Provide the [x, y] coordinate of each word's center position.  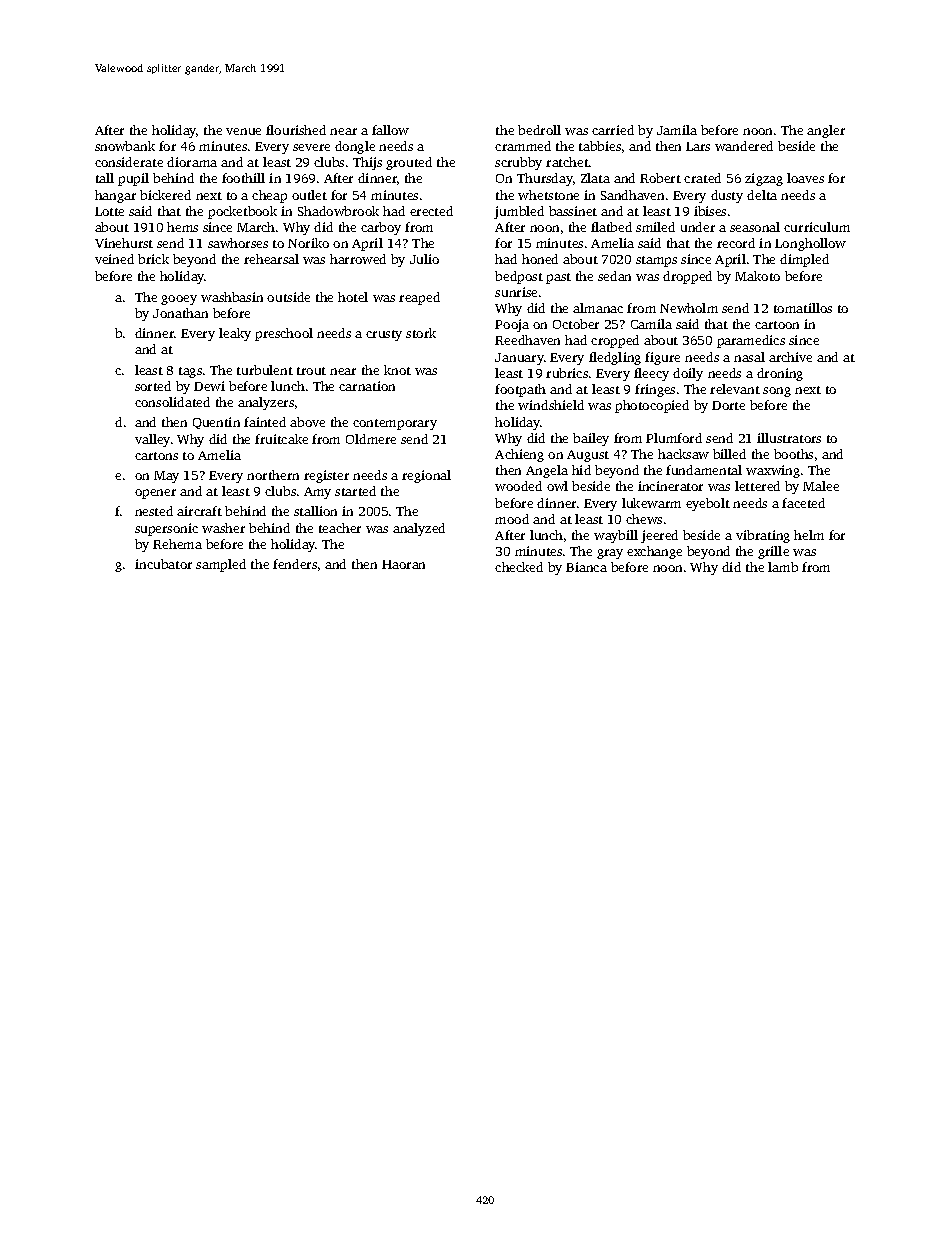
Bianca [586, 567]
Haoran [403, 564]
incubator [163, 564]
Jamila [677, 130]
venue [243, 131]
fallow [390, 130]
